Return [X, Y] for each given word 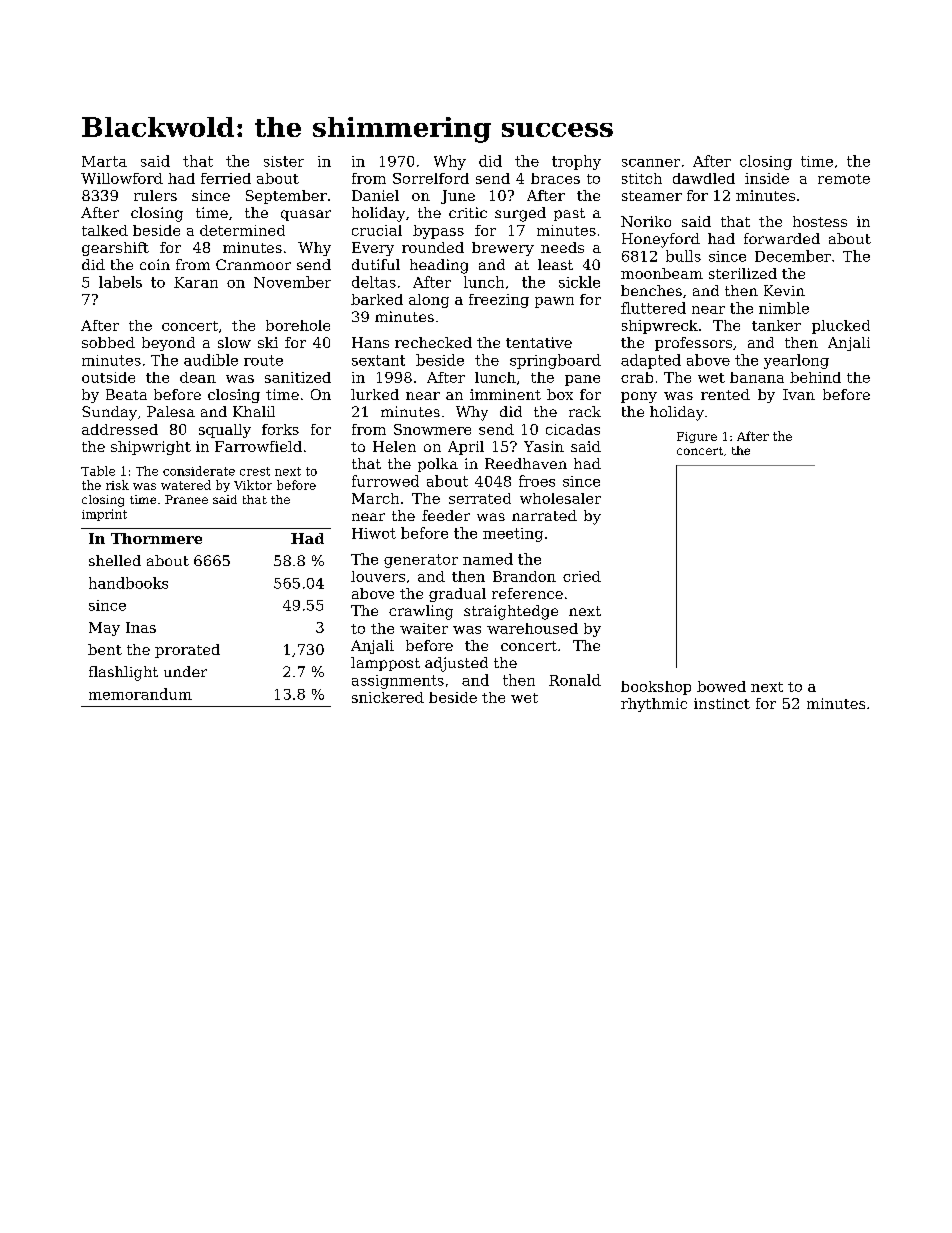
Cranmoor [253, 264]
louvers [378, 576]
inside [767, 178]
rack [585, 411]
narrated [544, 515]
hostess [820, 221]
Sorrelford [431, 178]
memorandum [140, 694]
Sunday [109, 413]
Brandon [524, 576]
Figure [697, 437]
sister [284, 161]
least [555, 264]
